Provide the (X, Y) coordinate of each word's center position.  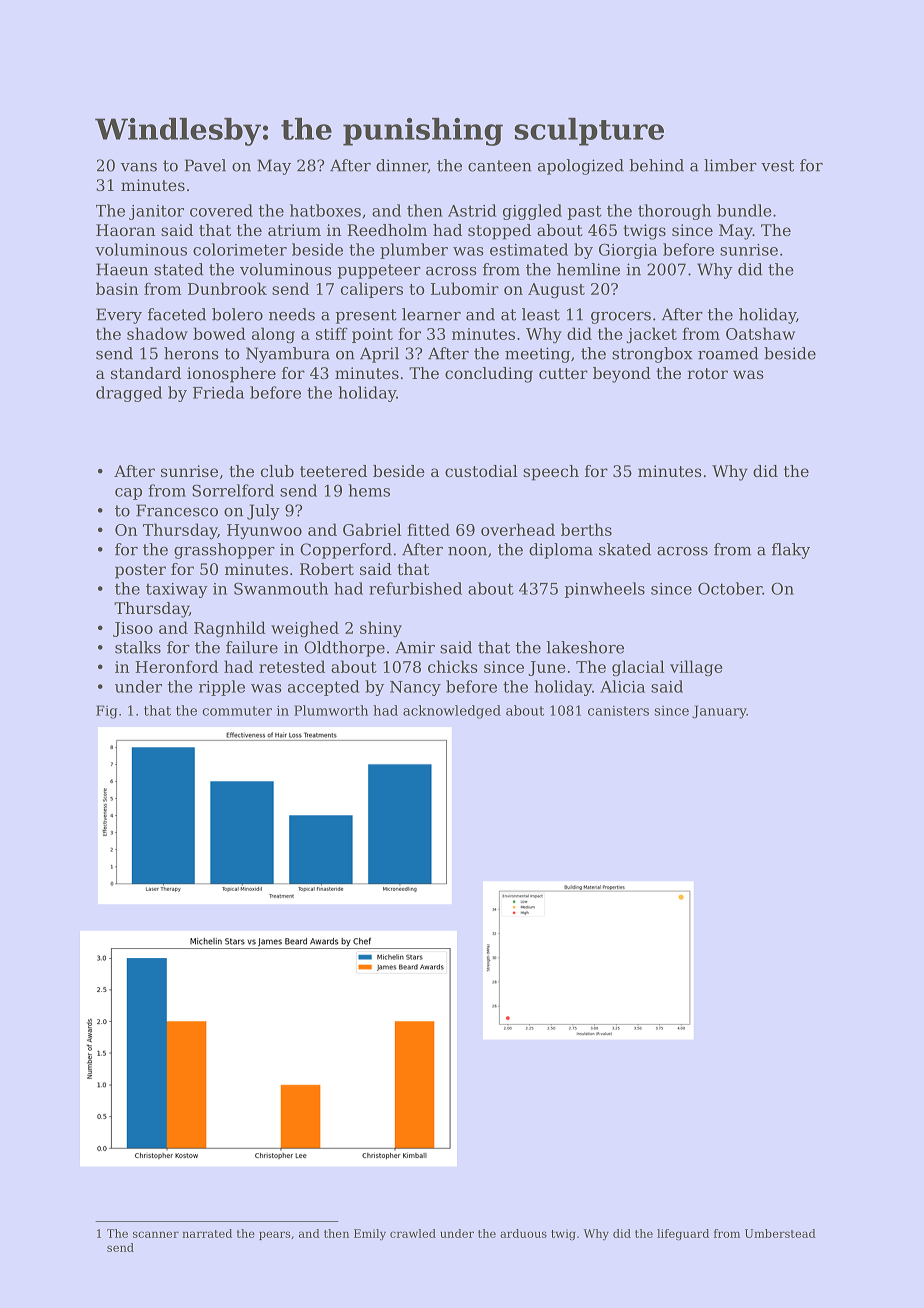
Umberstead (780, 1233)
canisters (618, 710)
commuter (237, 711)
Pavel (205, 165)
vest (777, 166)
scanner (156, 1234)
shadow (157, 333)
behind (657, 165)
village (696, 668)
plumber (414, 251)
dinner (402, 166)
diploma (561, 551)
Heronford (176, 666)
